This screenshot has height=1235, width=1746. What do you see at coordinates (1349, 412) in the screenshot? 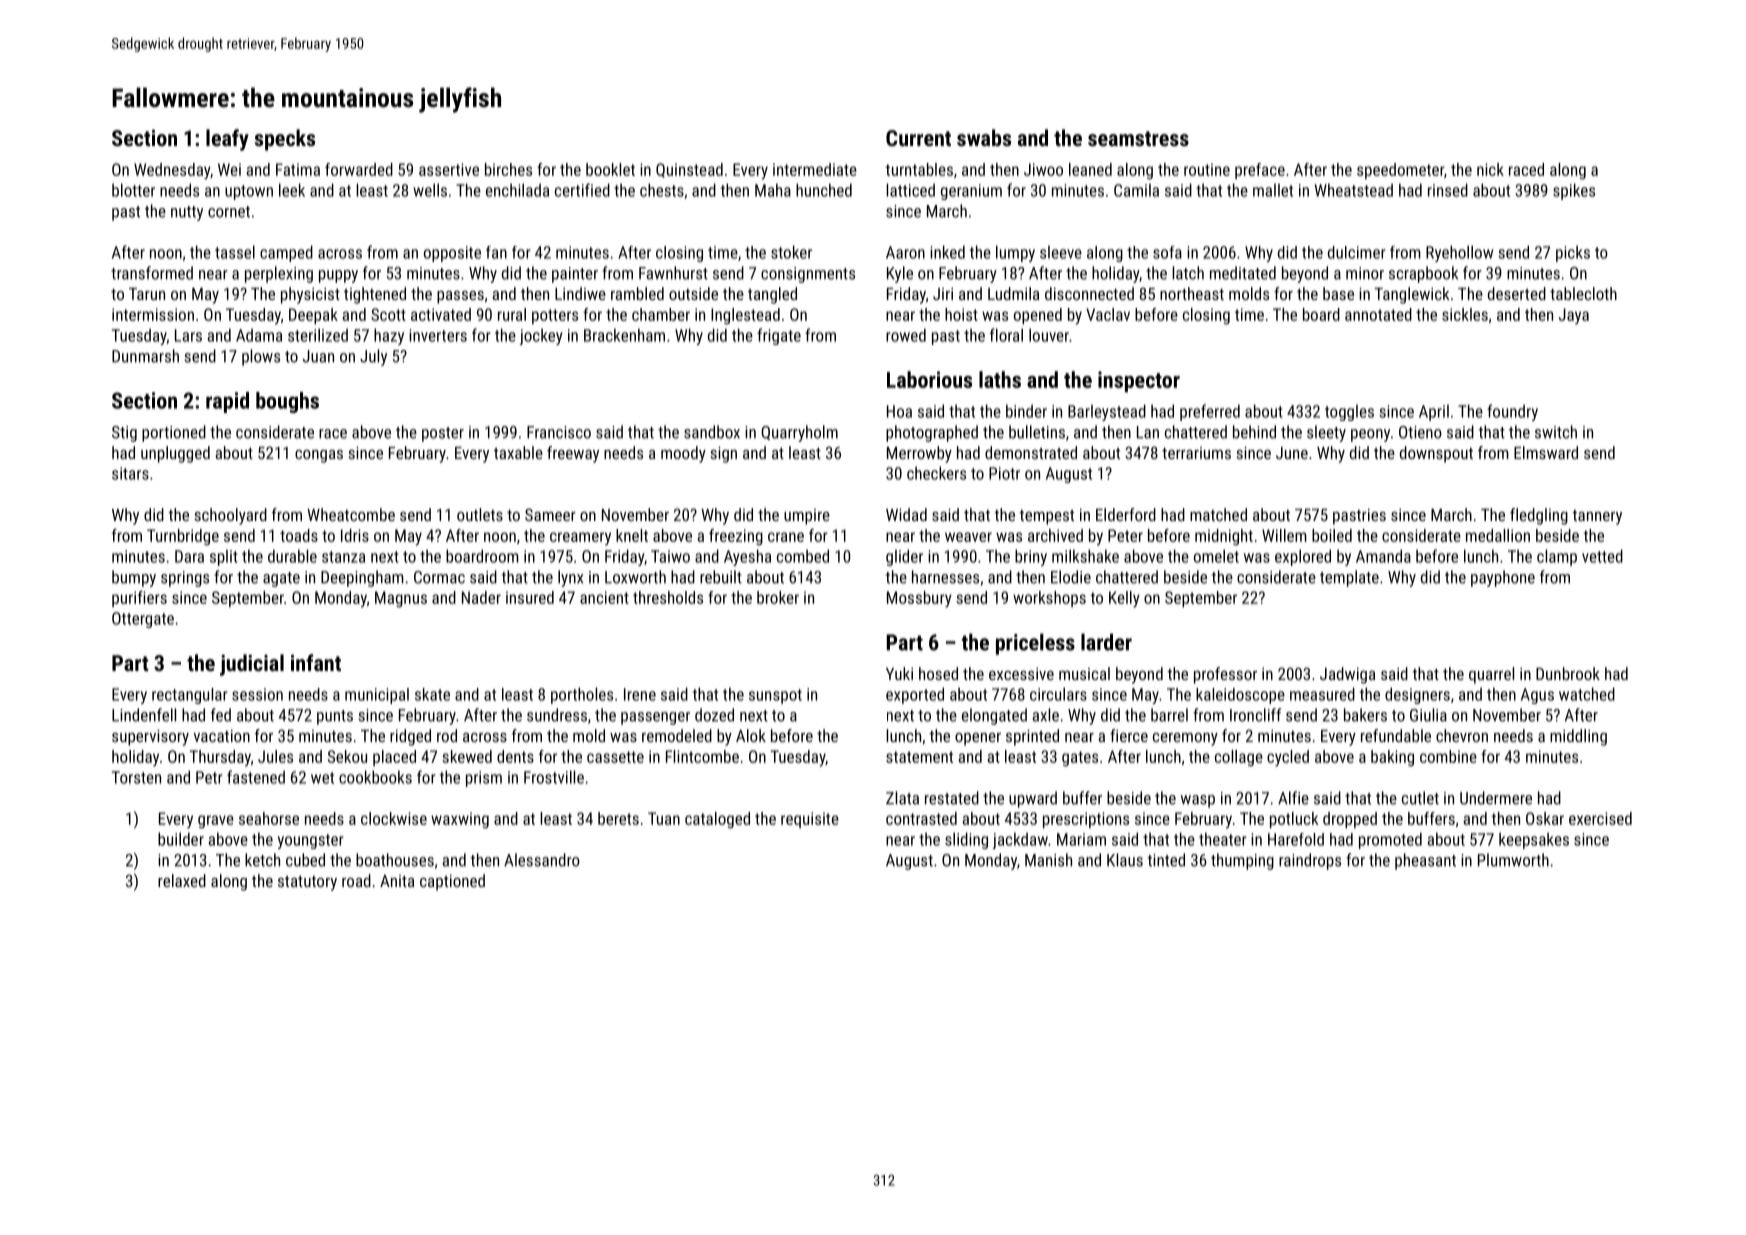
I see `toggles` at bounding box center [1349, 412].
